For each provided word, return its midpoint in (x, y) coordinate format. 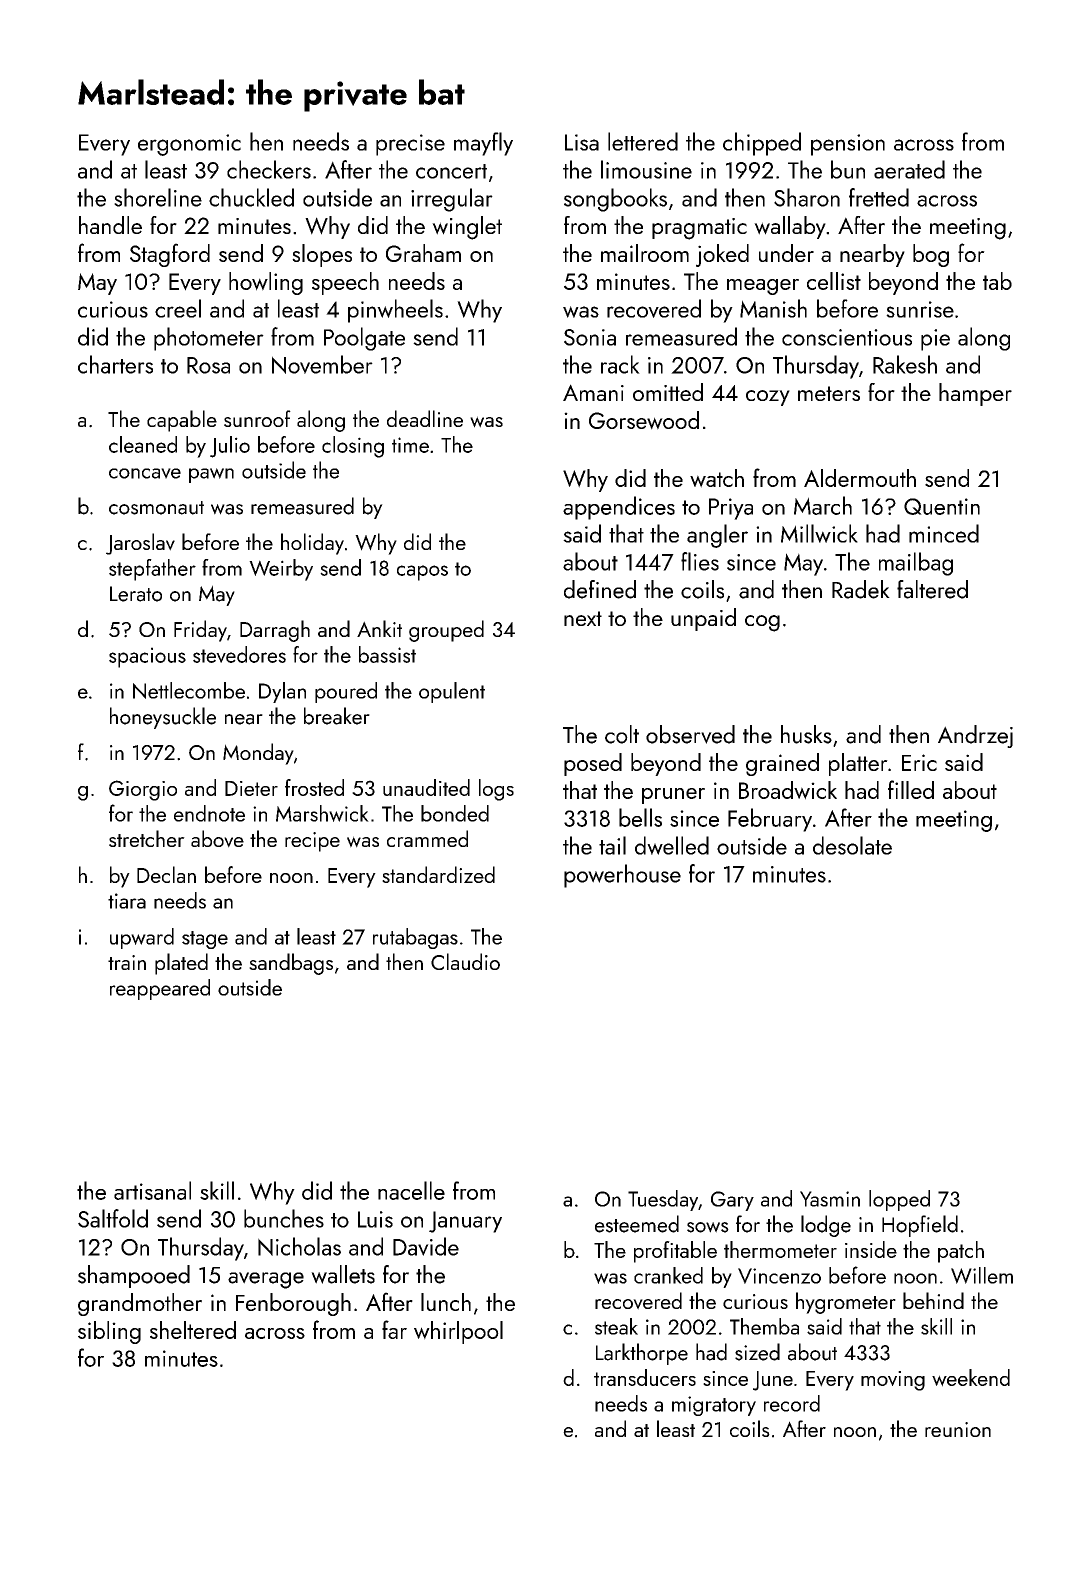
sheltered (193, 1330)
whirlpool (458, 1332)
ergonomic (189, 145)
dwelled (672, 845)
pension (848, 145)
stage (205, 940)
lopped (899, 1200)
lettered (643, 141)
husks (806, 734)
